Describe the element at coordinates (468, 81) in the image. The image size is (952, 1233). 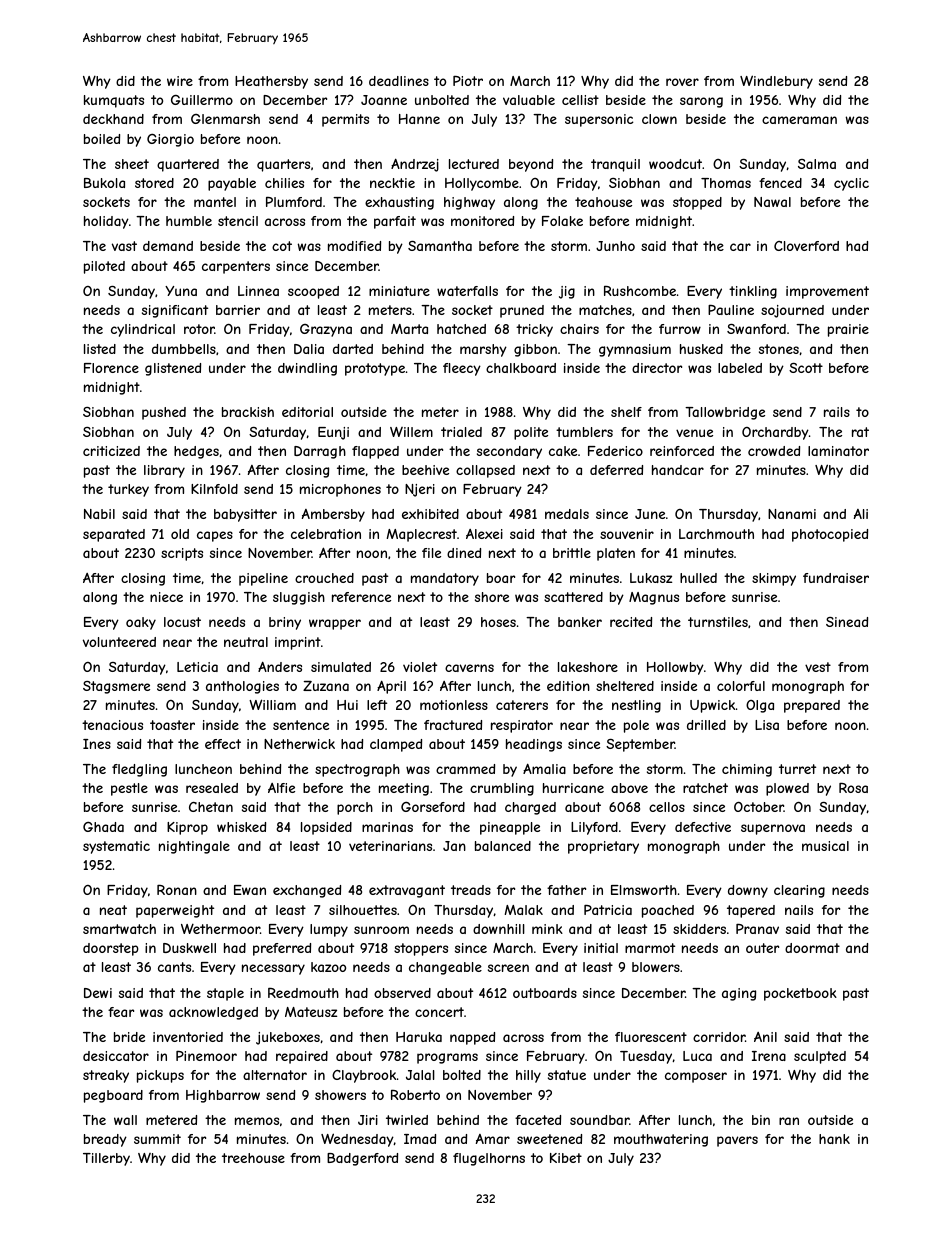
I see `Piotr` at that location.
